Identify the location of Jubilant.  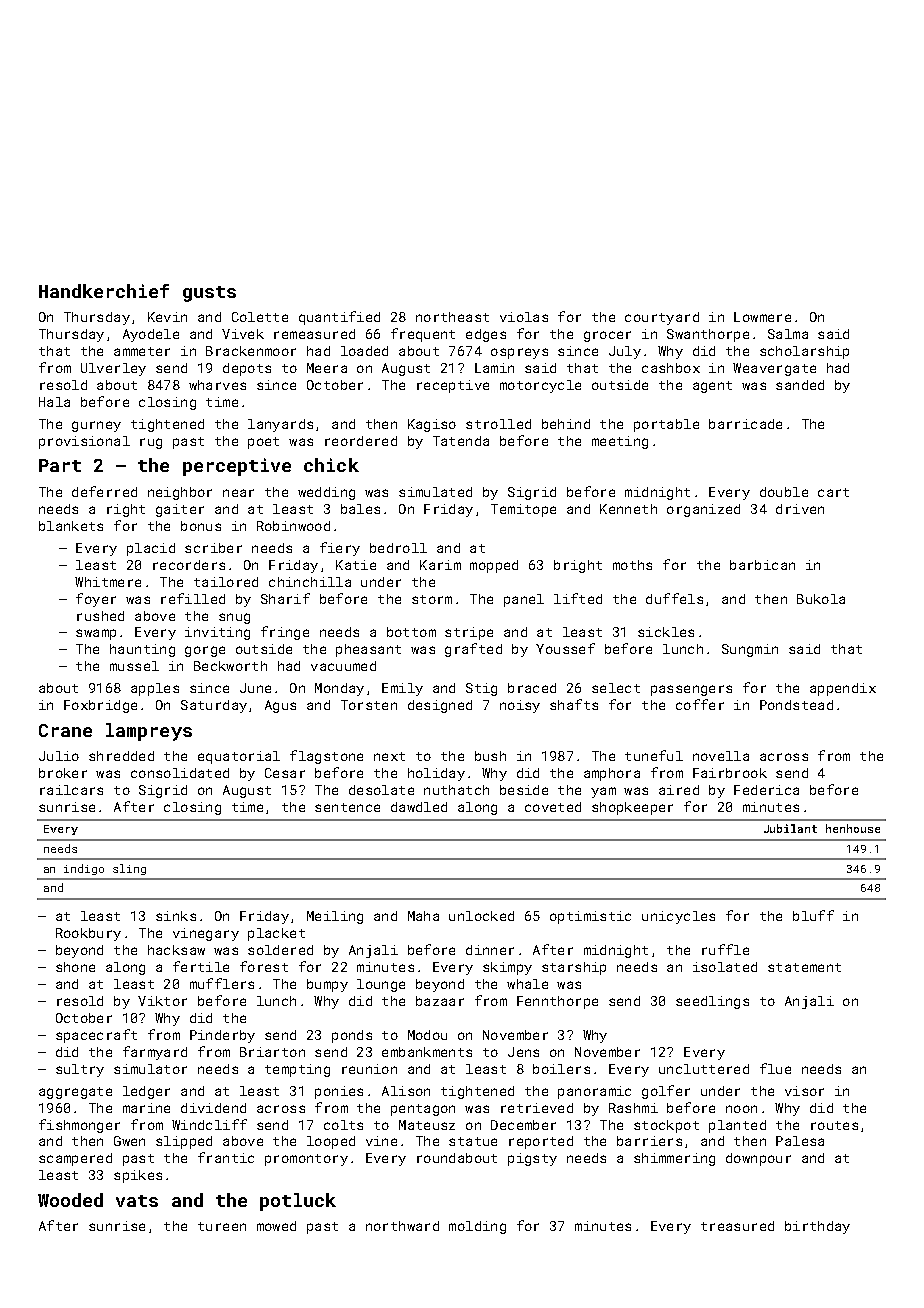
(790, 828).
